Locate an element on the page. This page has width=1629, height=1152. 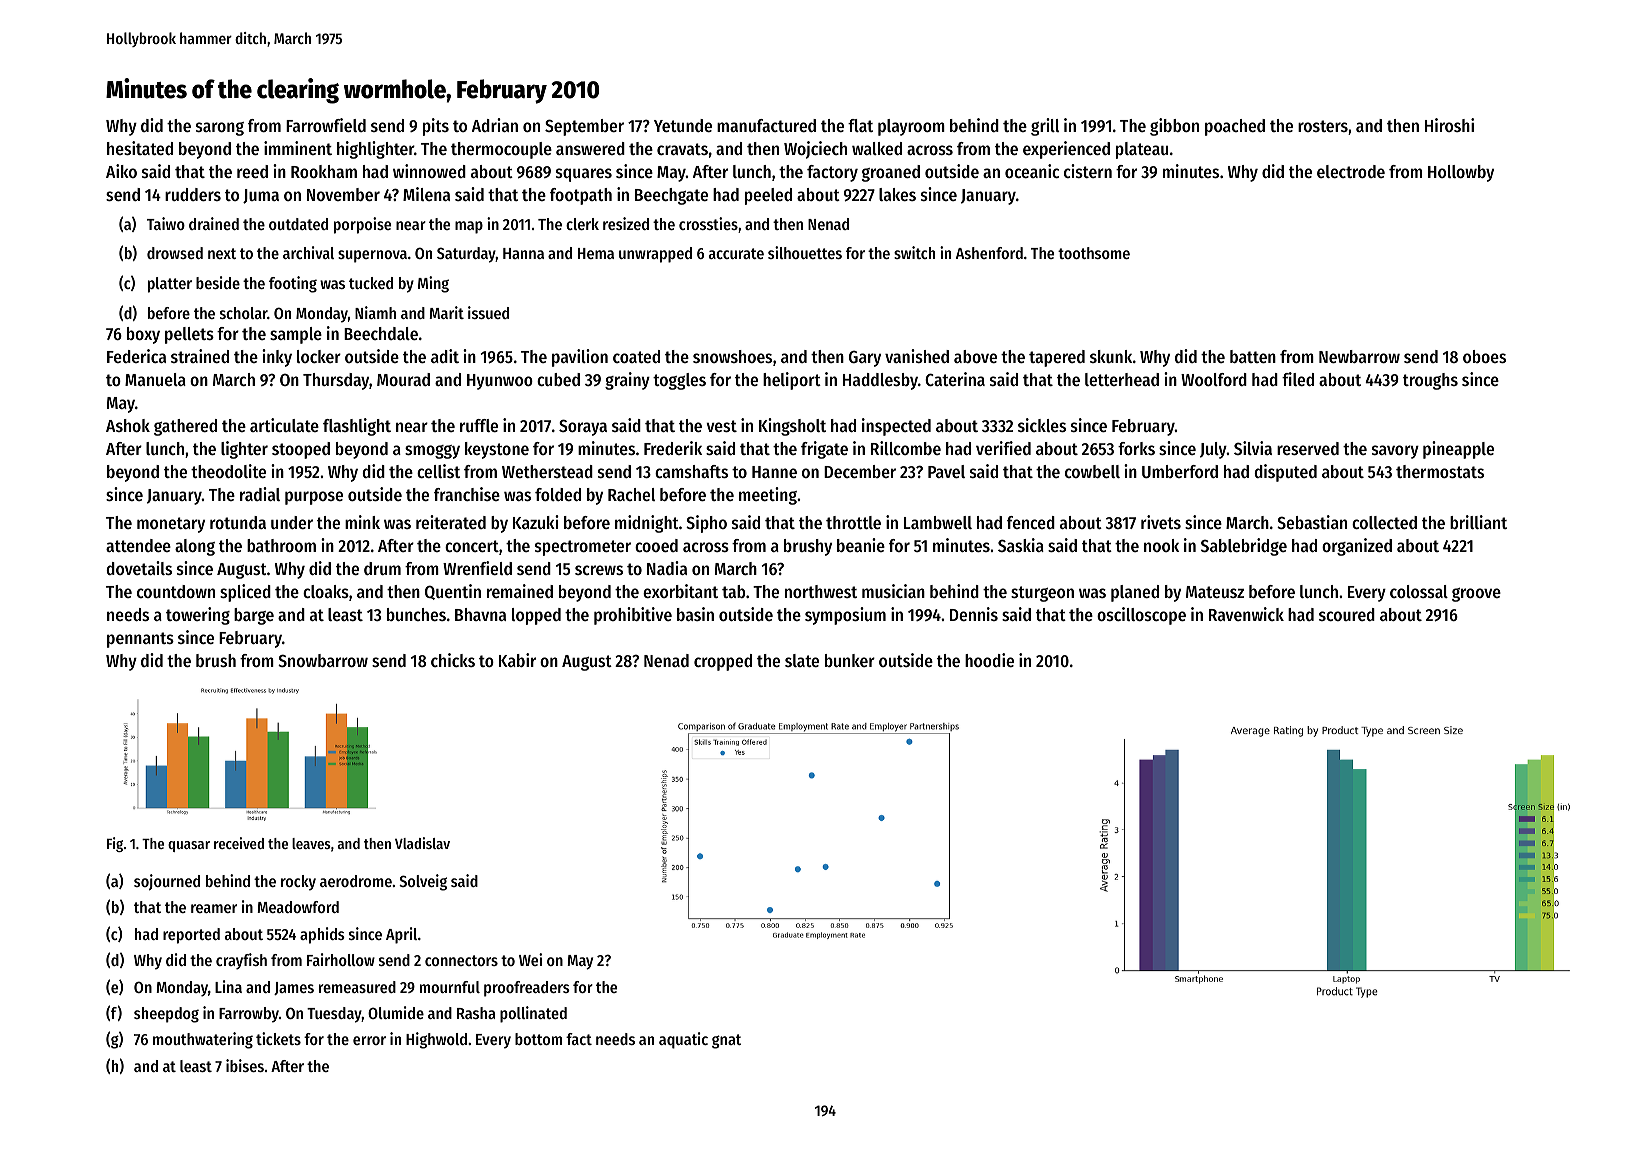
beanie is located at coordinates (861, 545).
